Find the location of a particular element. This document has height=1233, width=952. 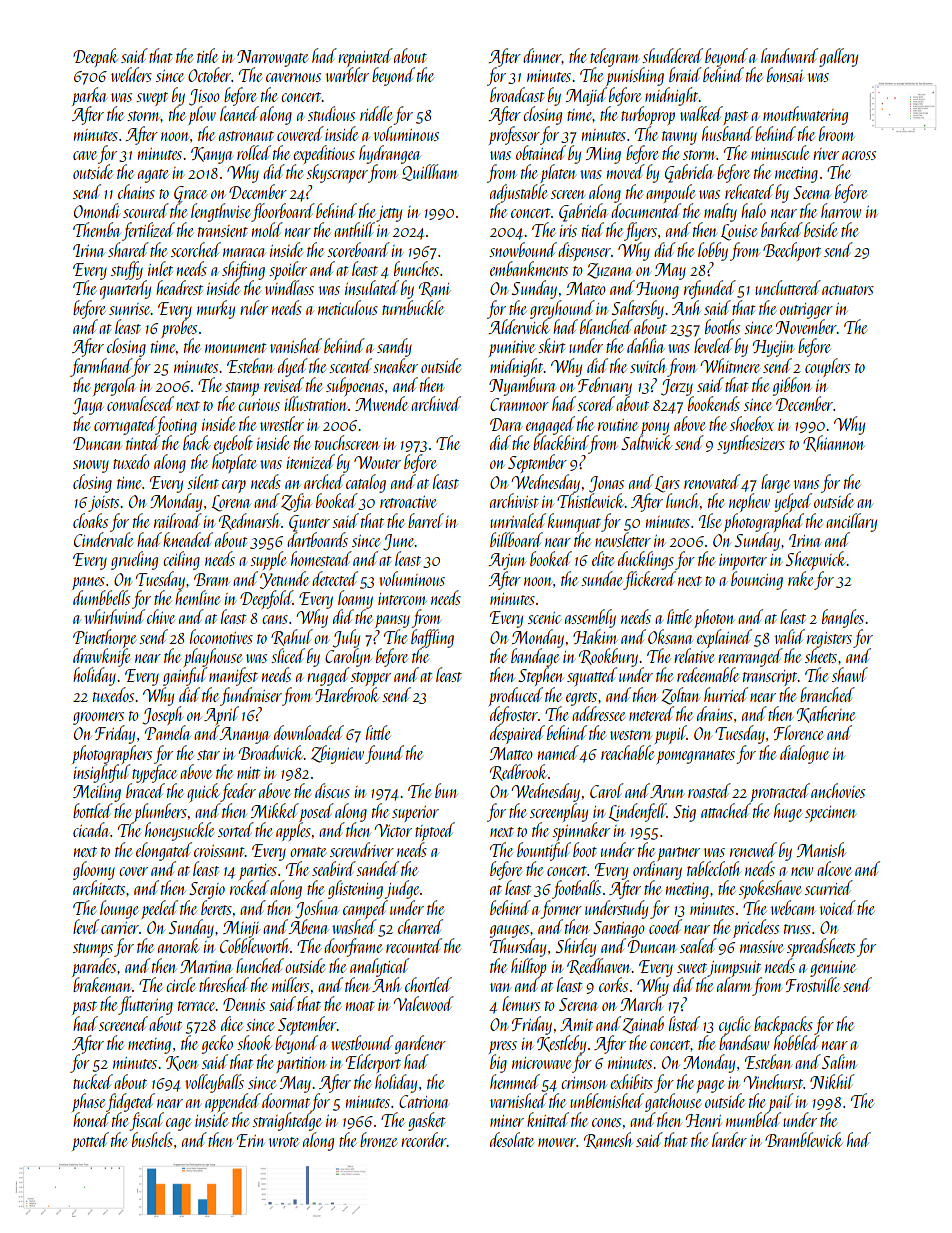

potted is located at coordinates (90, 1141).
